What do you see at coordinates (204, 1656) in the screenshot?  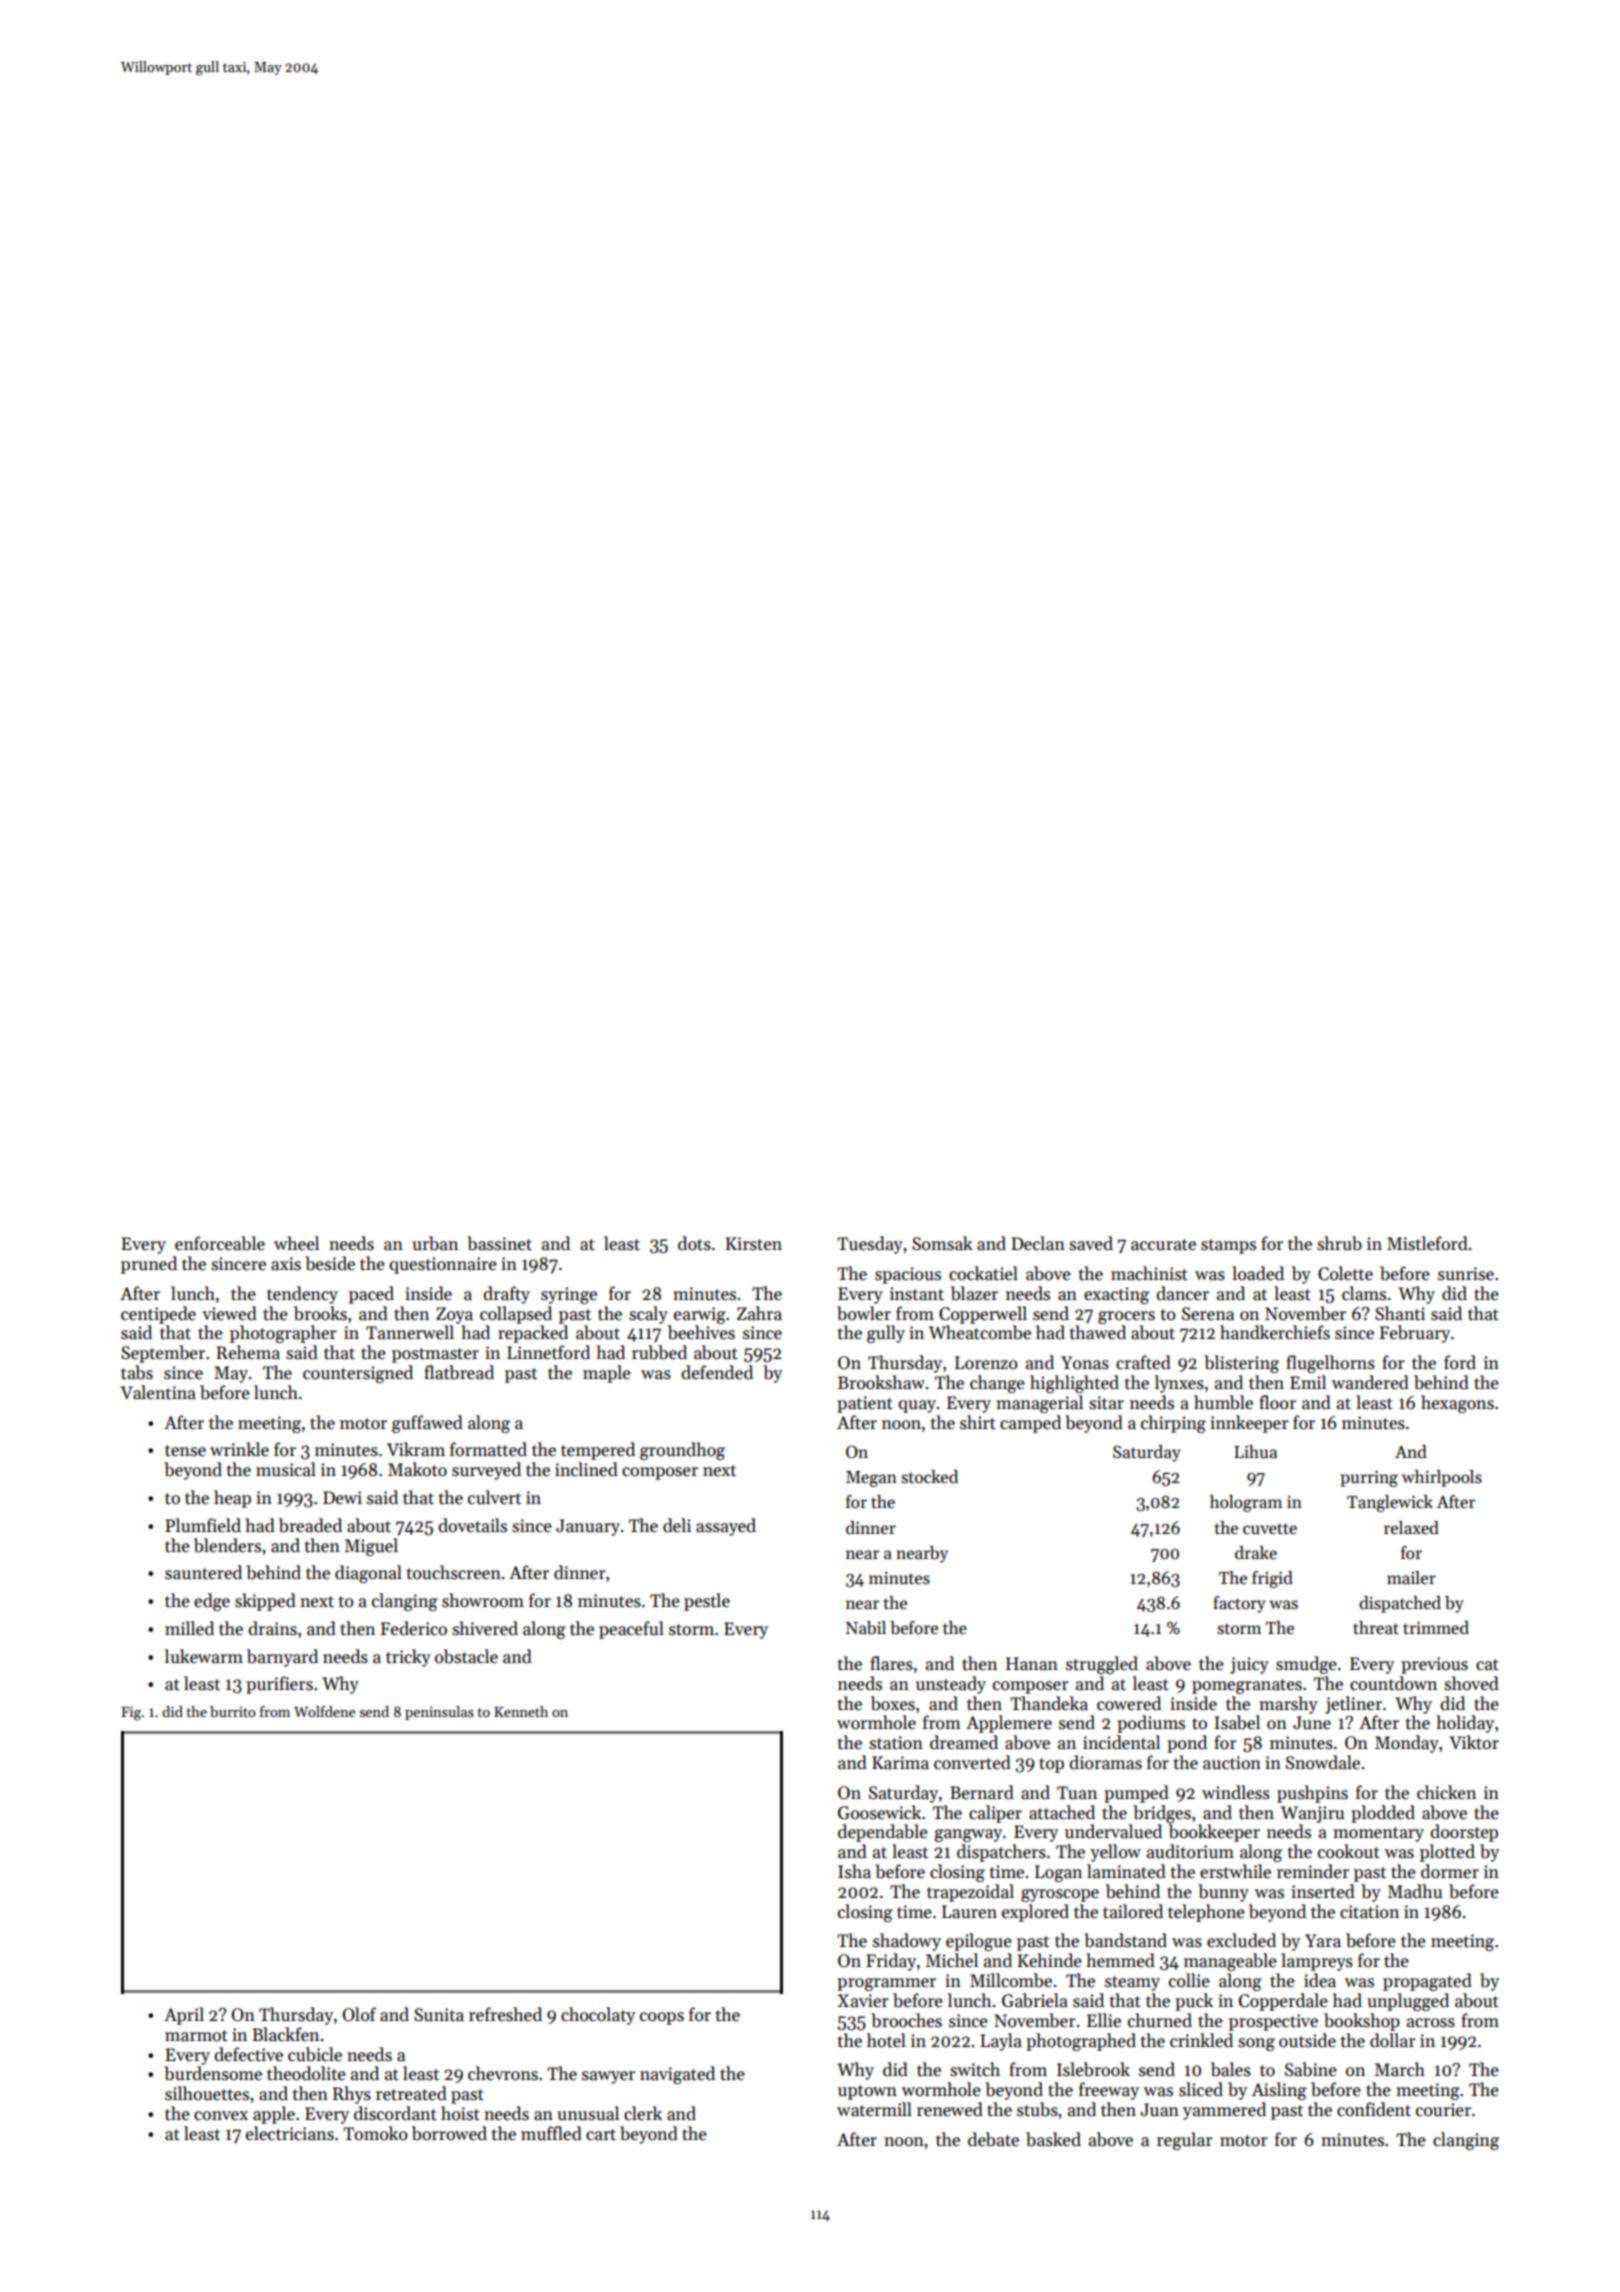 I see `lukewarm` at bounding box center [204, 1656].
